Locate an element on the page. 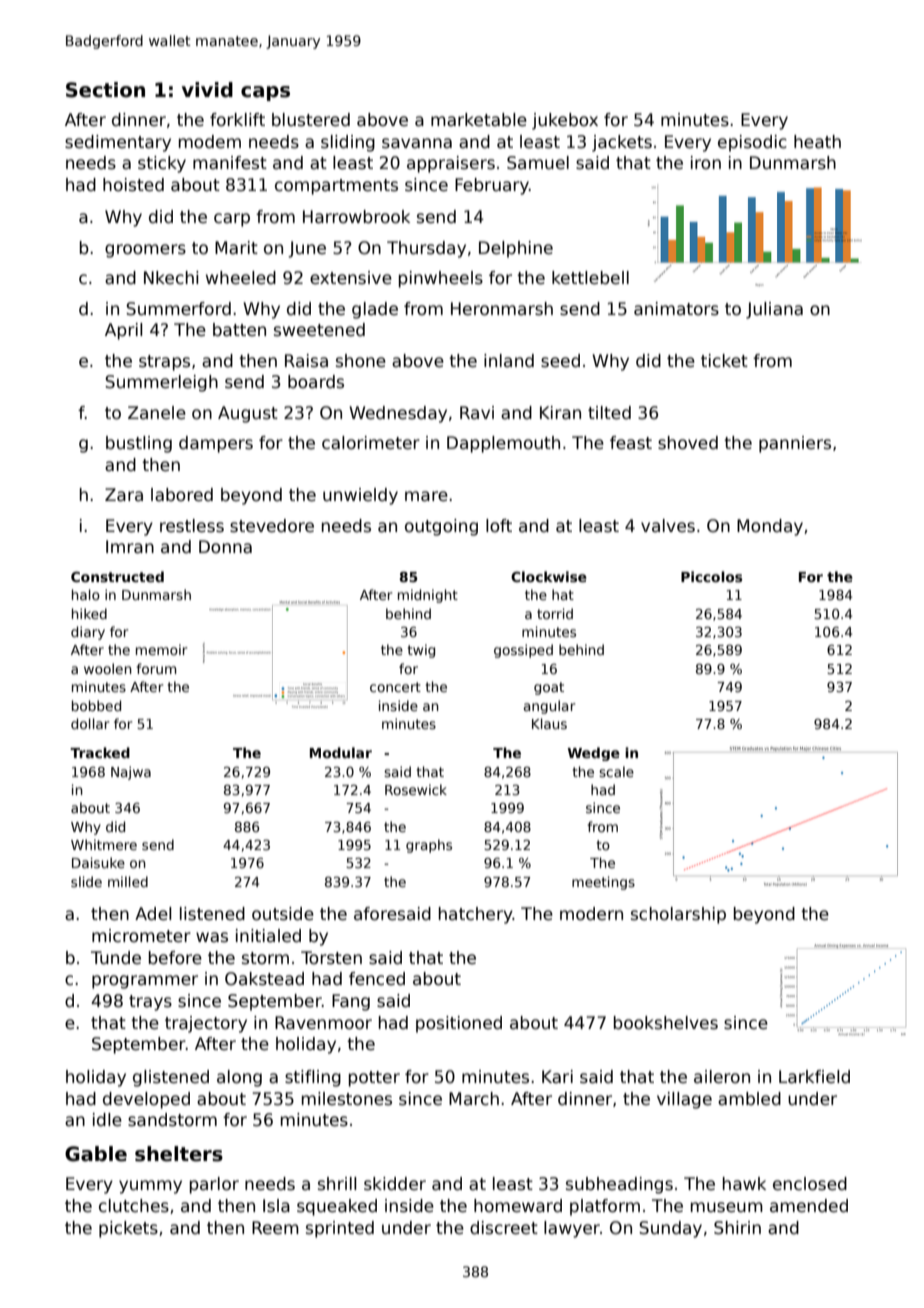  heath is located at coordinates (817, 142).
